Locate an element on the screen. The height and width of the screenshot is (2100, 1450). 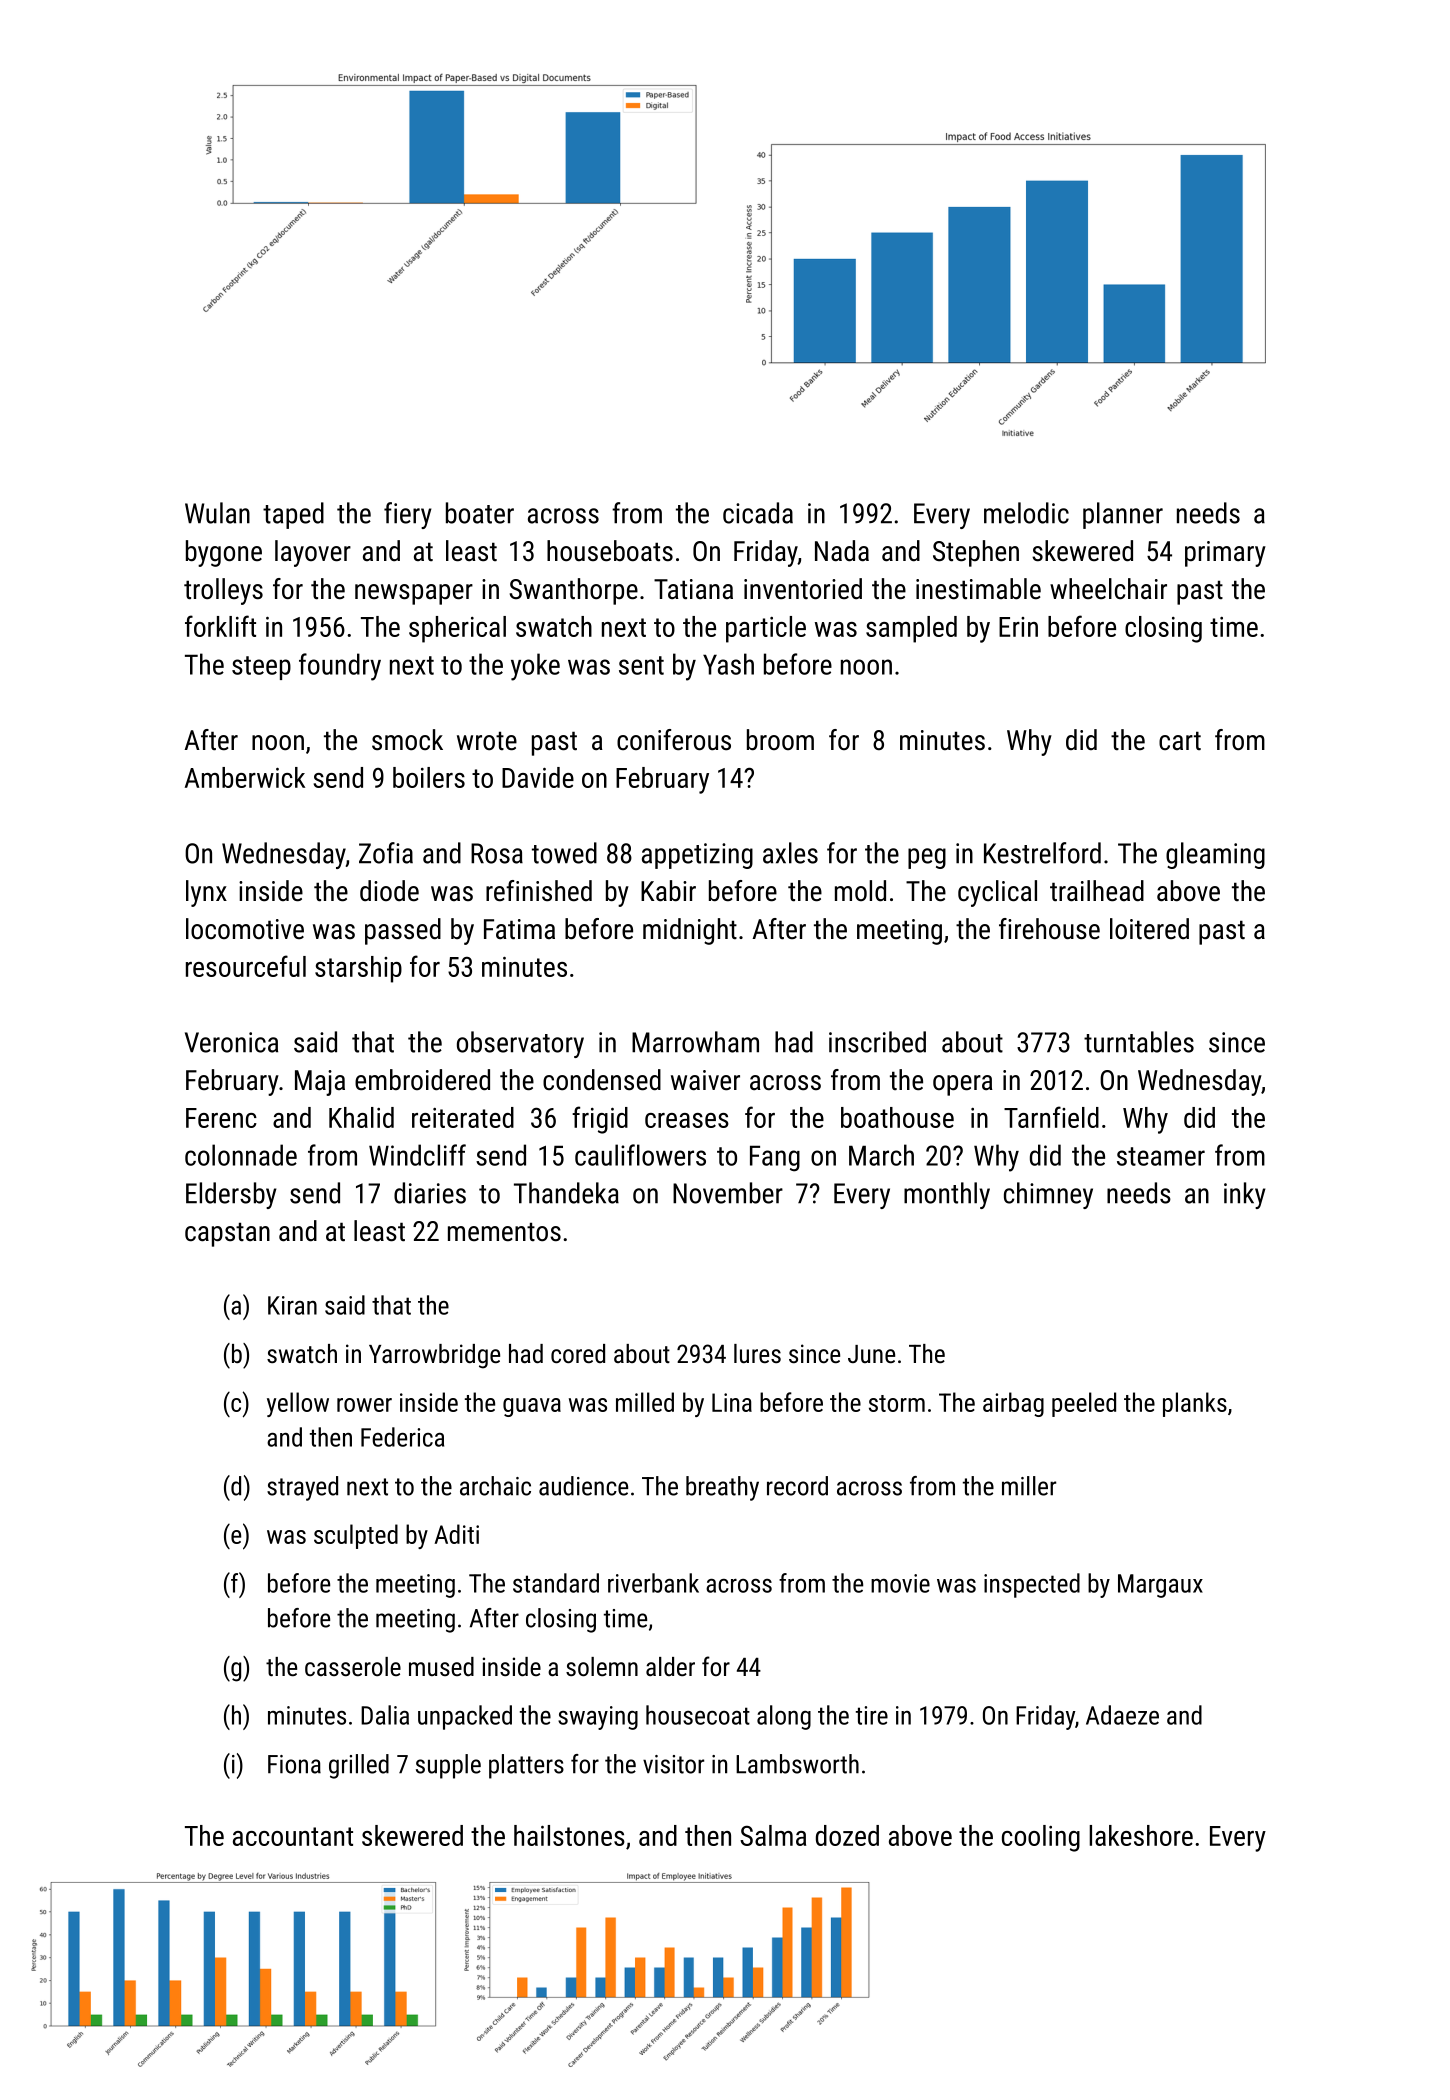
foundry is located at coordinates (340, 667).
